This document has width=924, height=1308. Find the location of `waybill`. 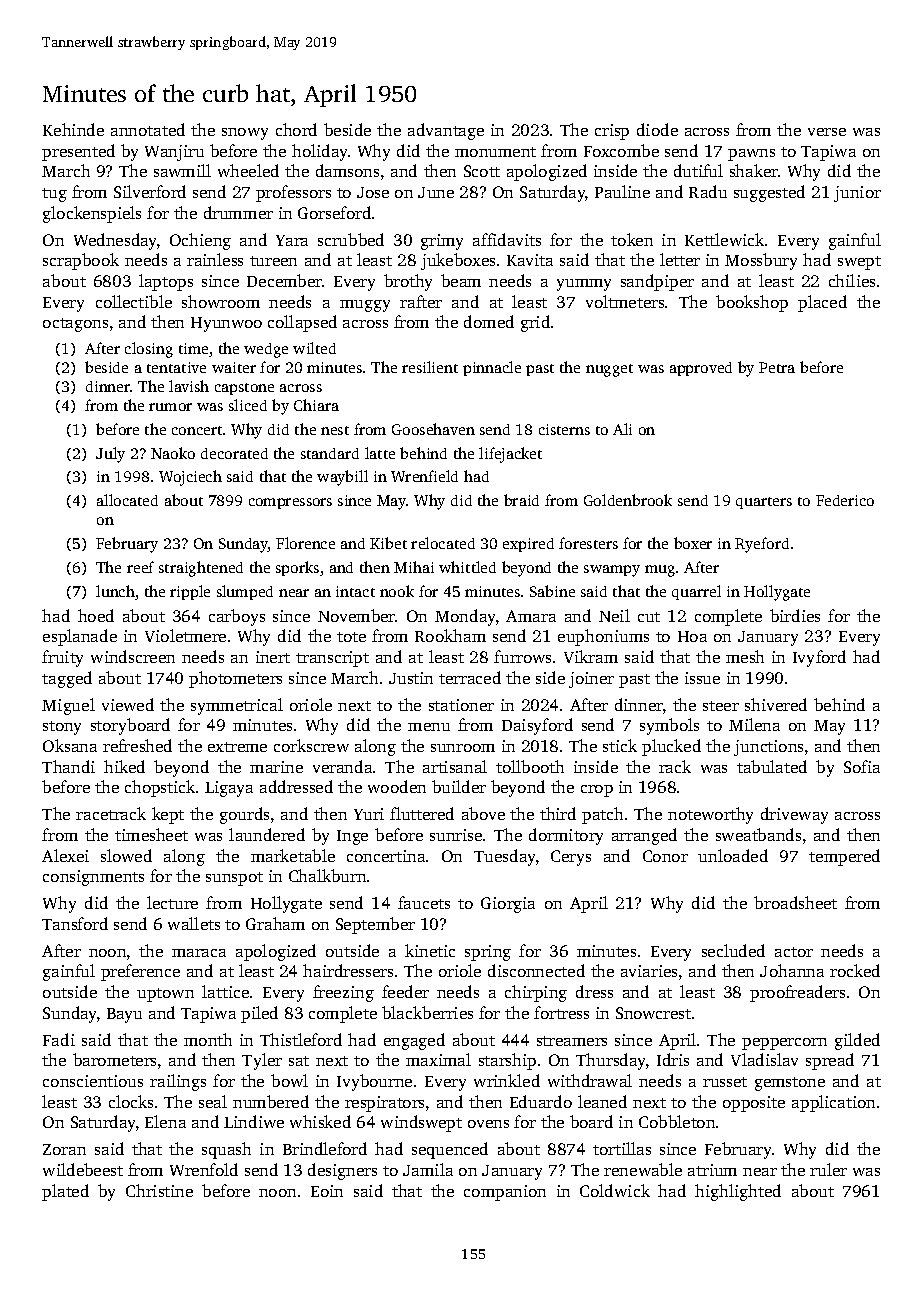

waybill is located at coordinates (342, 478).
